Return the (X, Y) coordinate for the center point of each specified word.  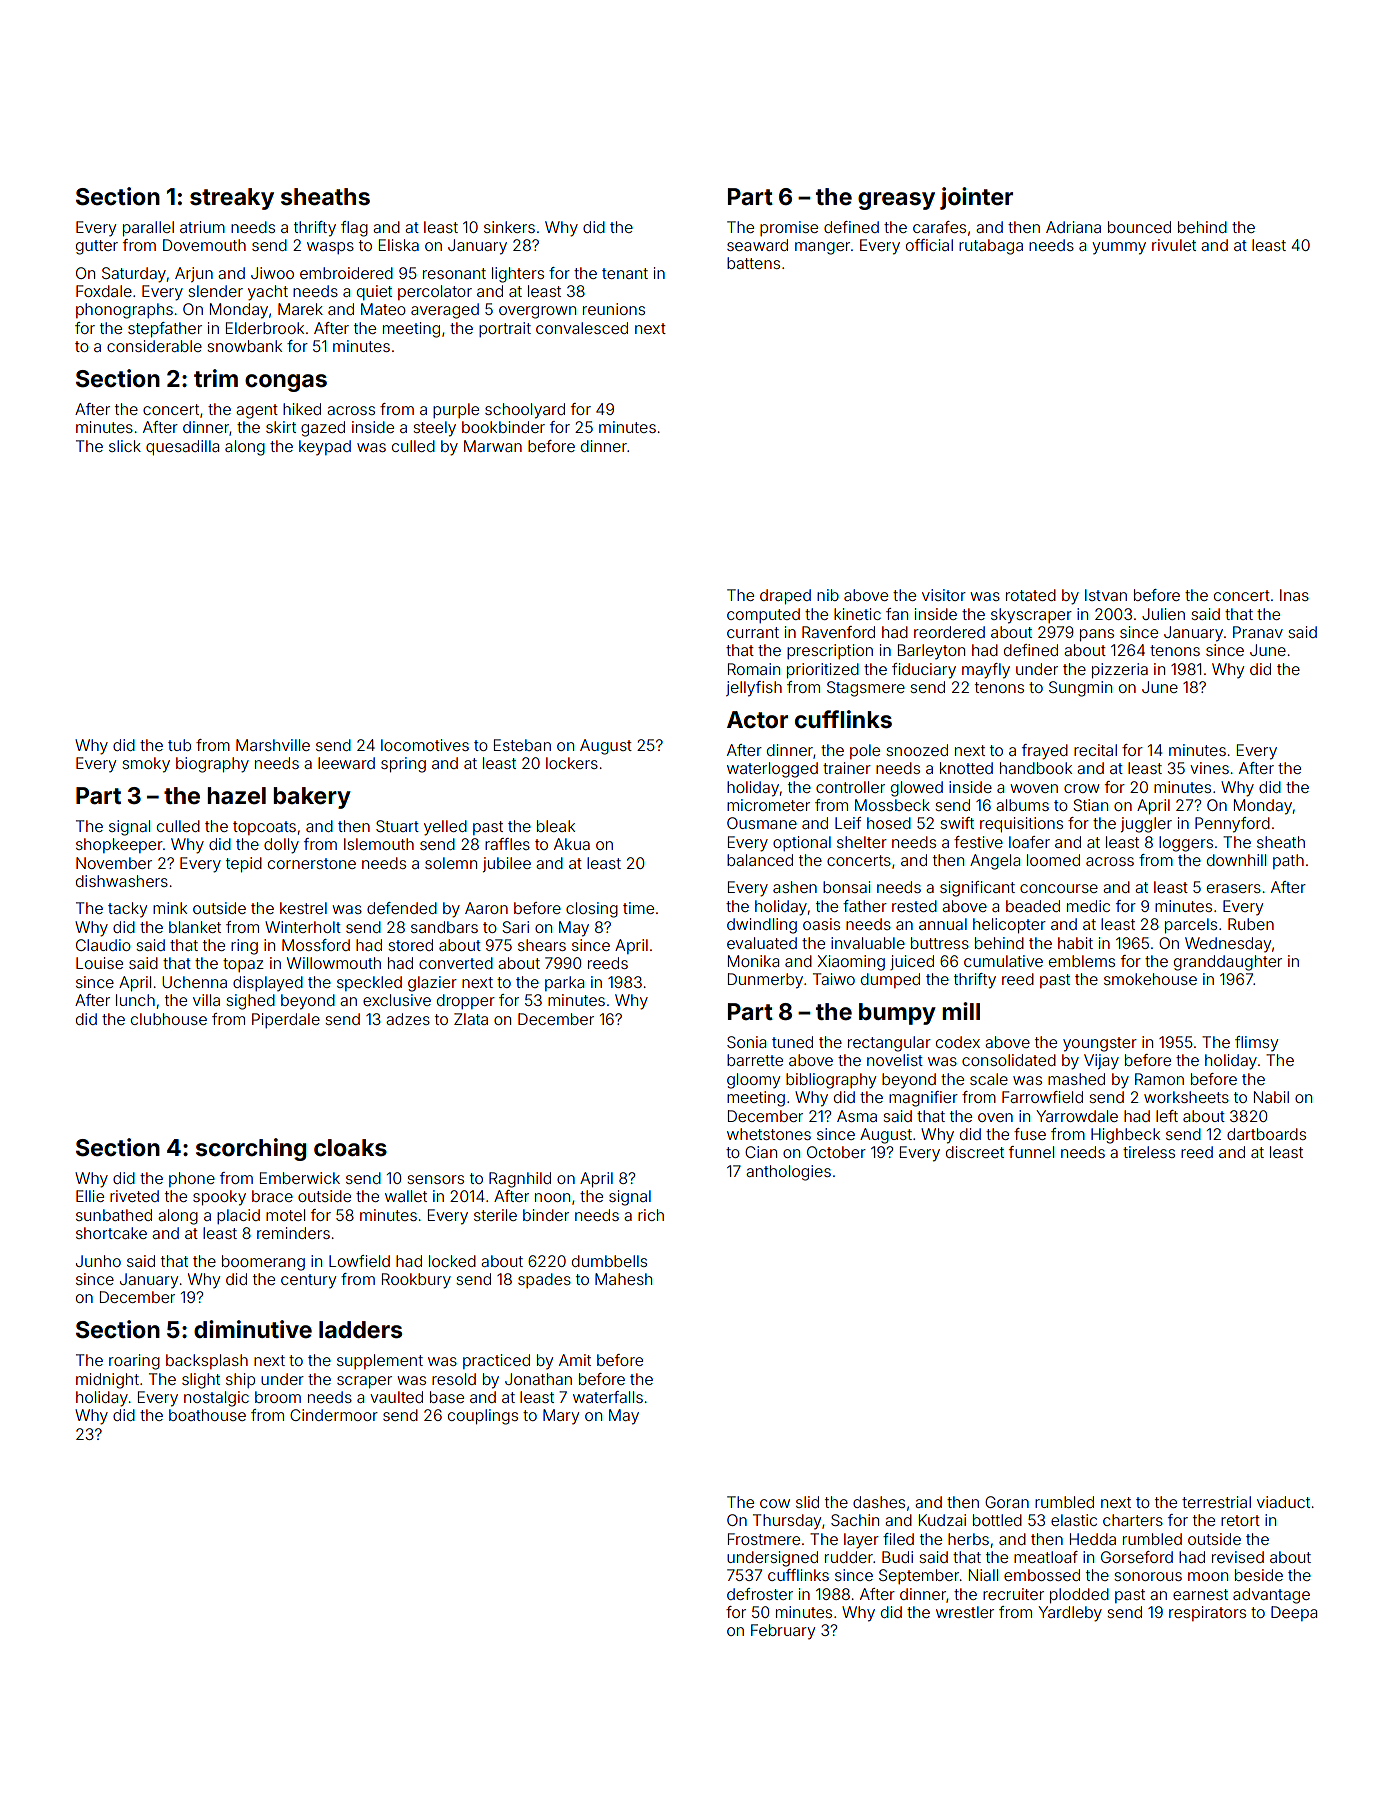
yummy (1119, 248)
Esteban (522, 745)
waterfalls (608, 1397)
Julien (1163, 614)
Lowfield (359, 1261)
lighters (518, 275)
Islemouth (379, 844)
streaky (232, 199)
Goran (1007, 1502)
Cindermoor (334, 1415)
